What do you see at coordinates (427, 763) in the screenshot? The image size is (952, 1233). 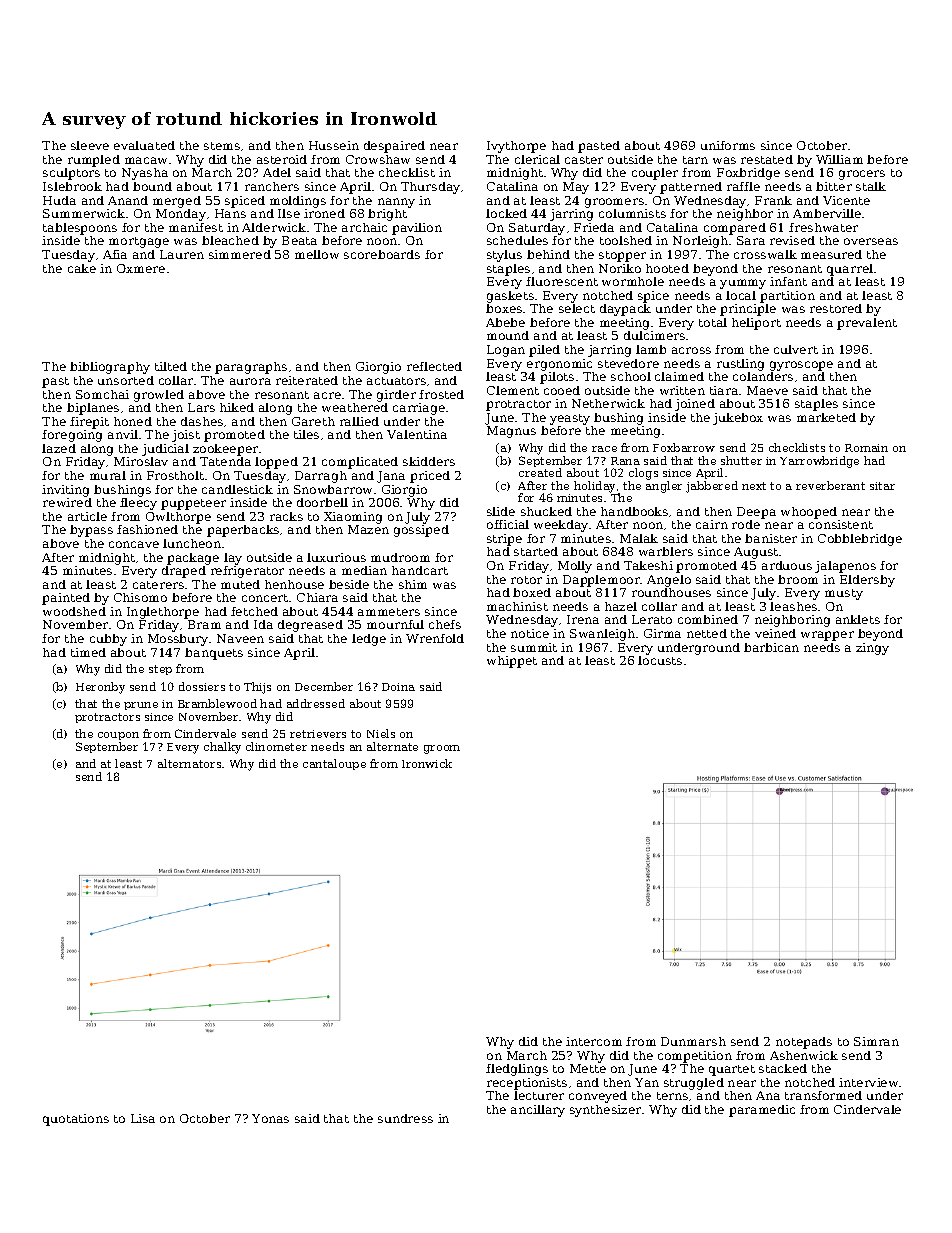 I see `Ironwick` at bounding box center [427, 763].
